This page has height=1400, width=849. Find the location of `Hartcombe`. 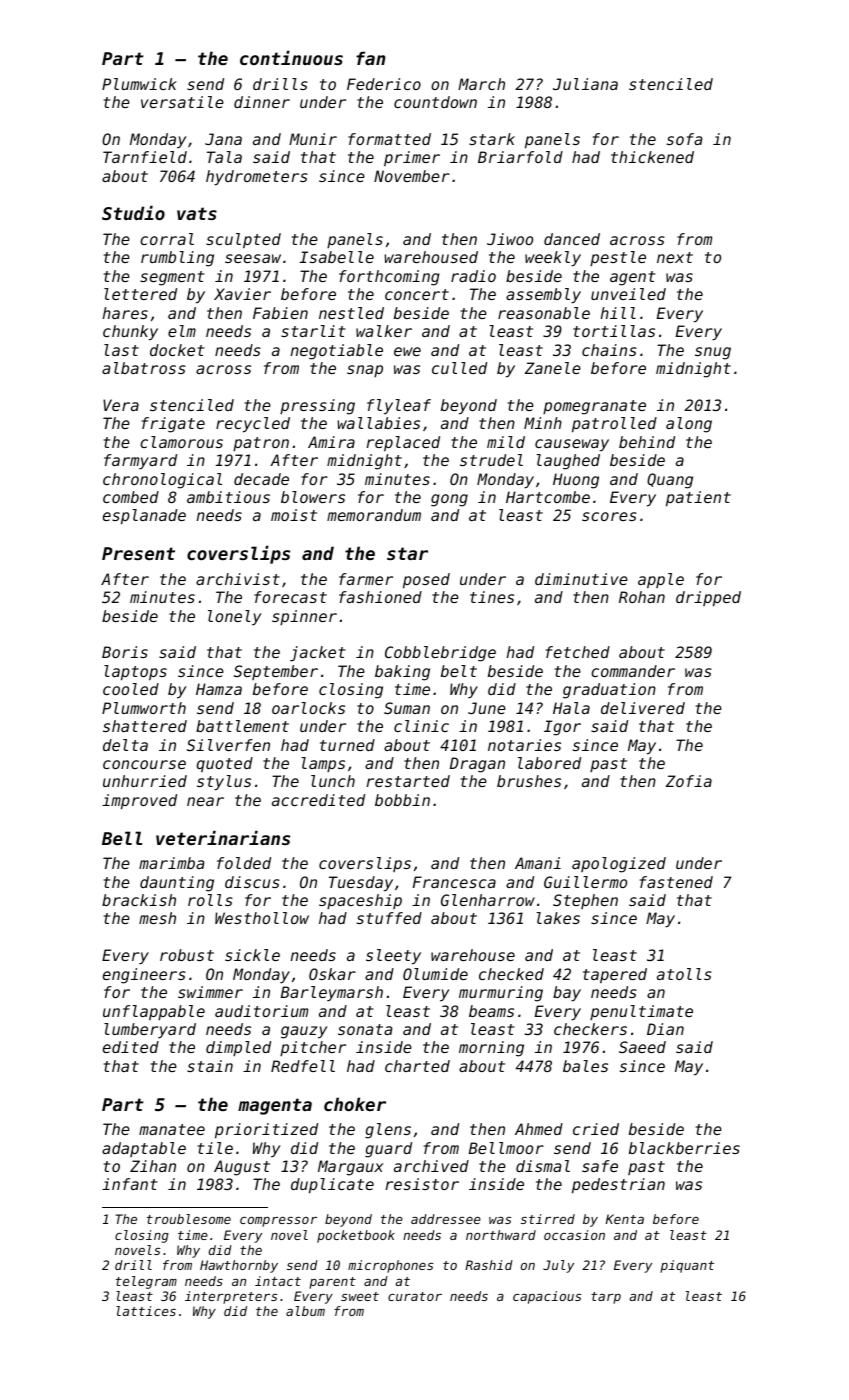

Hartcombe is located at coordinates (548, 497).
